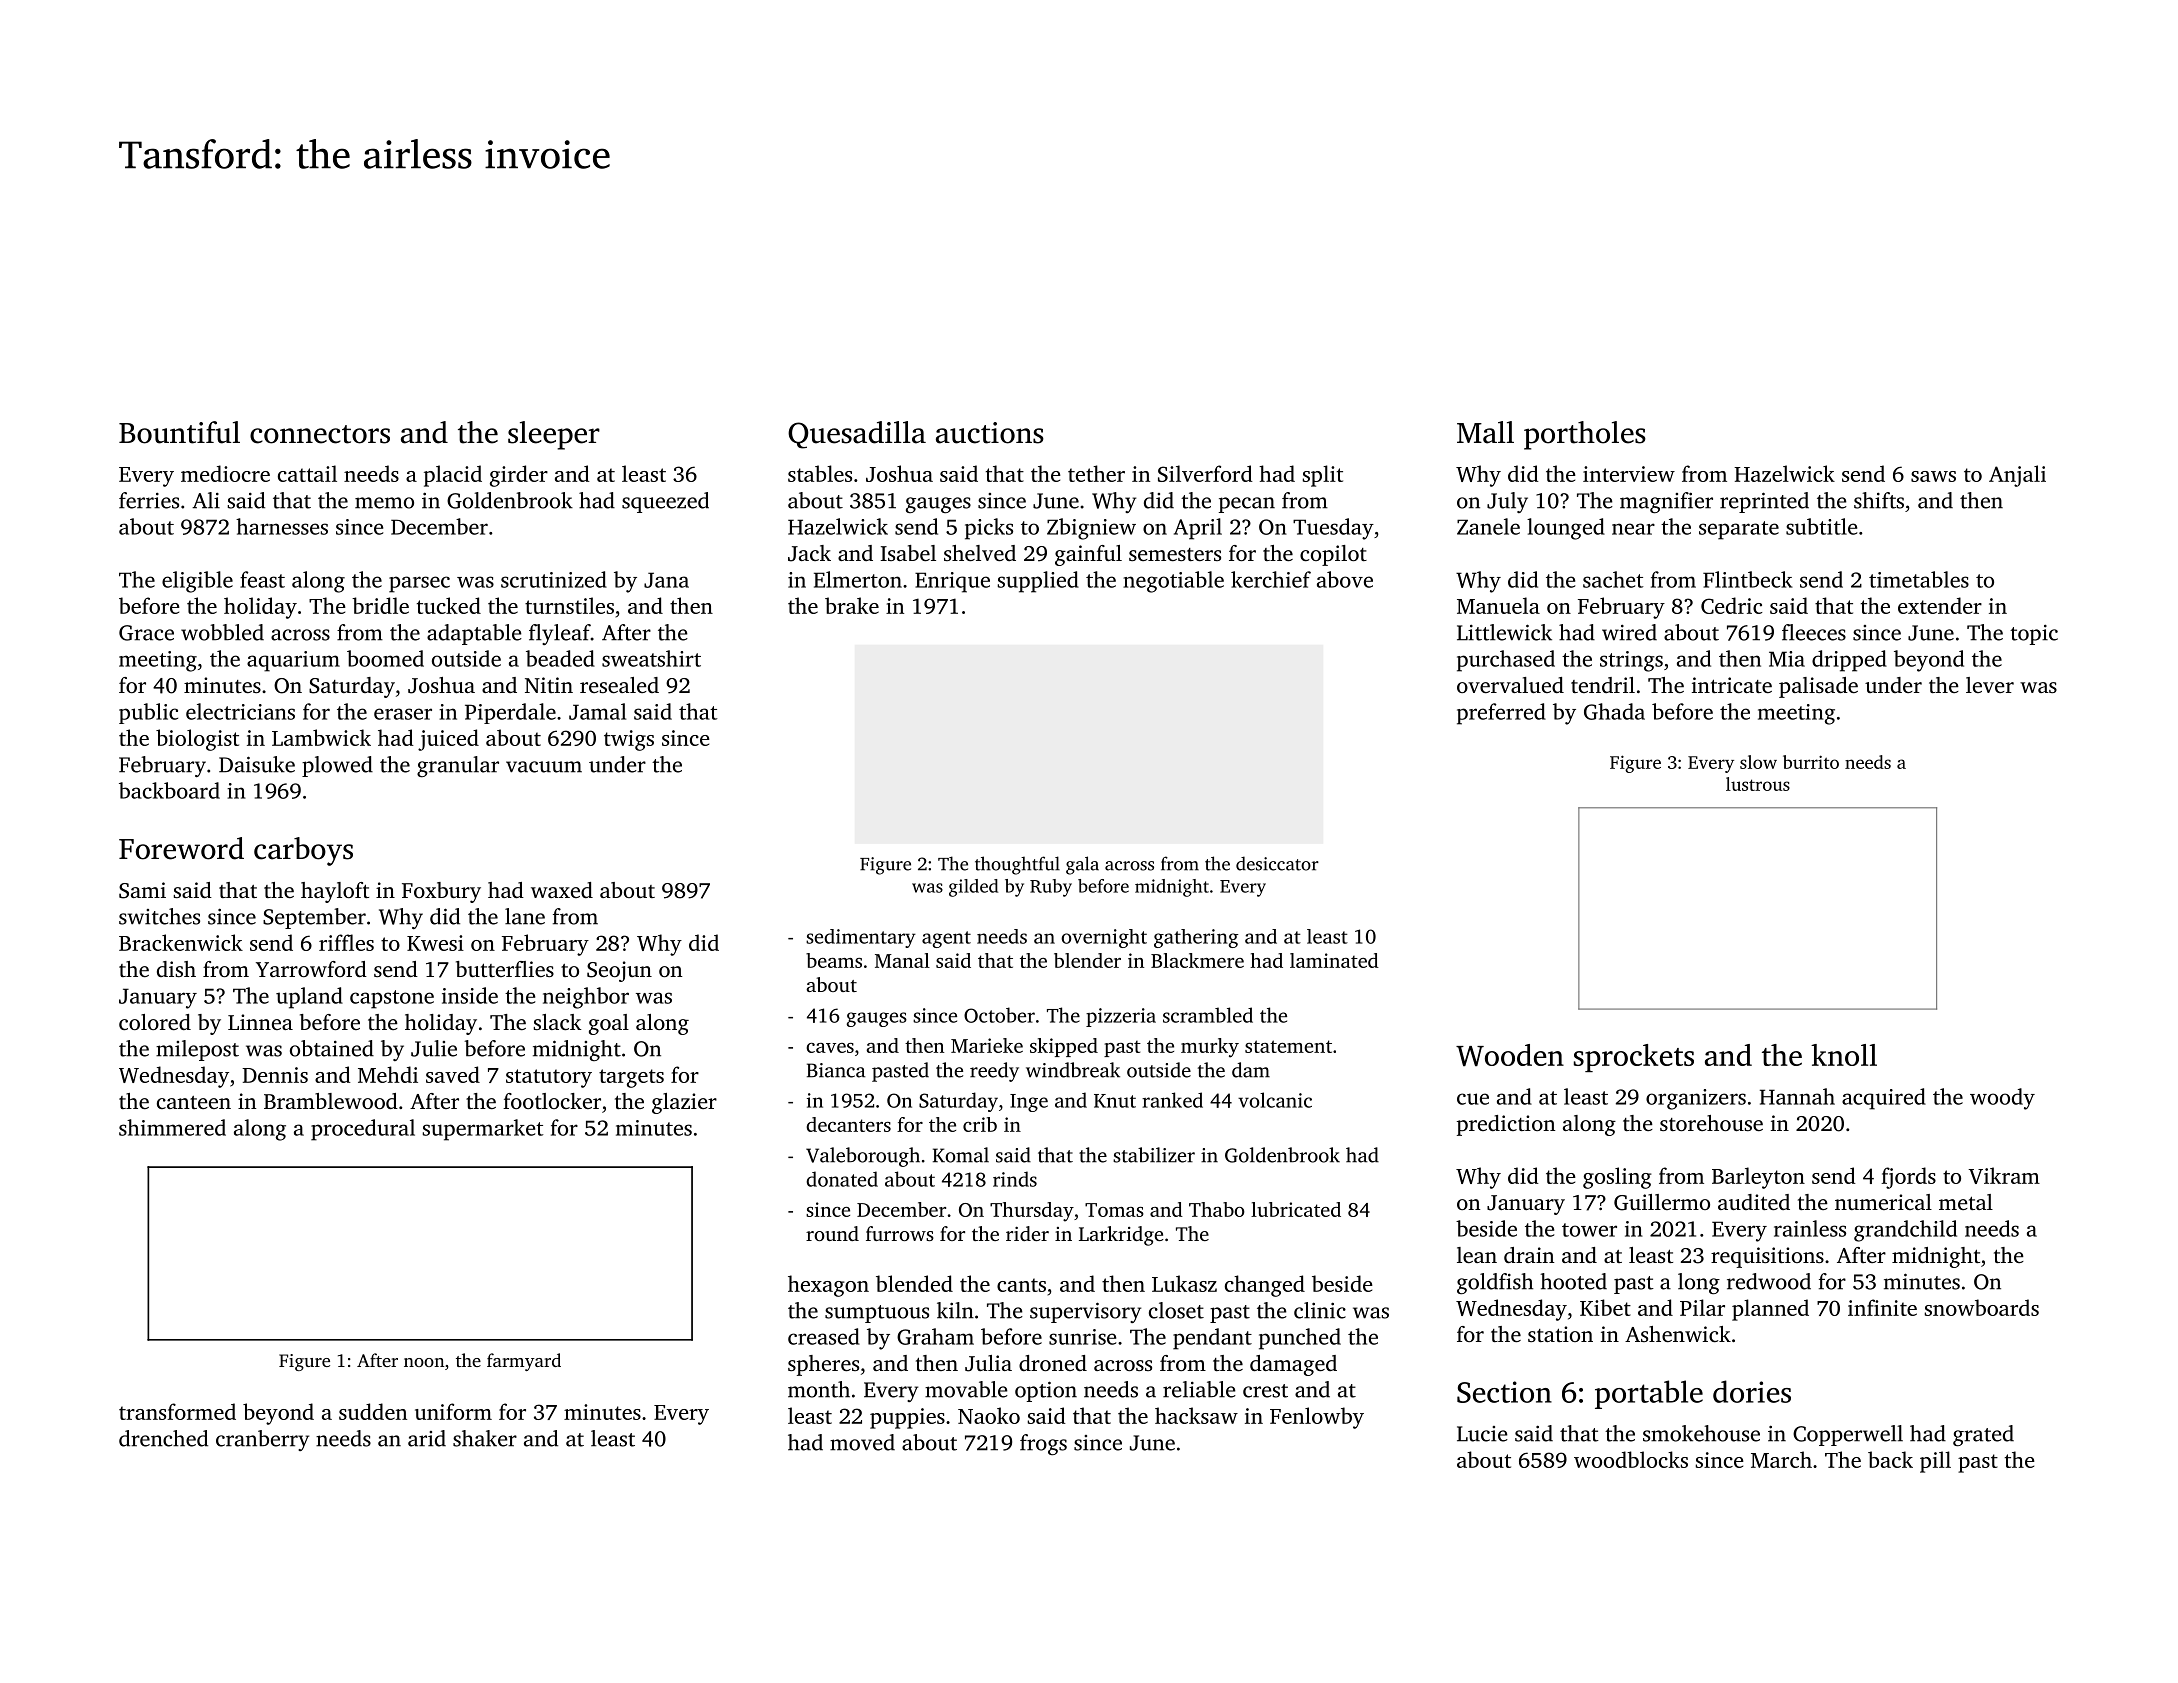 The image size is (2178, 1683). I want to click on March, so click(1781, 1459).
